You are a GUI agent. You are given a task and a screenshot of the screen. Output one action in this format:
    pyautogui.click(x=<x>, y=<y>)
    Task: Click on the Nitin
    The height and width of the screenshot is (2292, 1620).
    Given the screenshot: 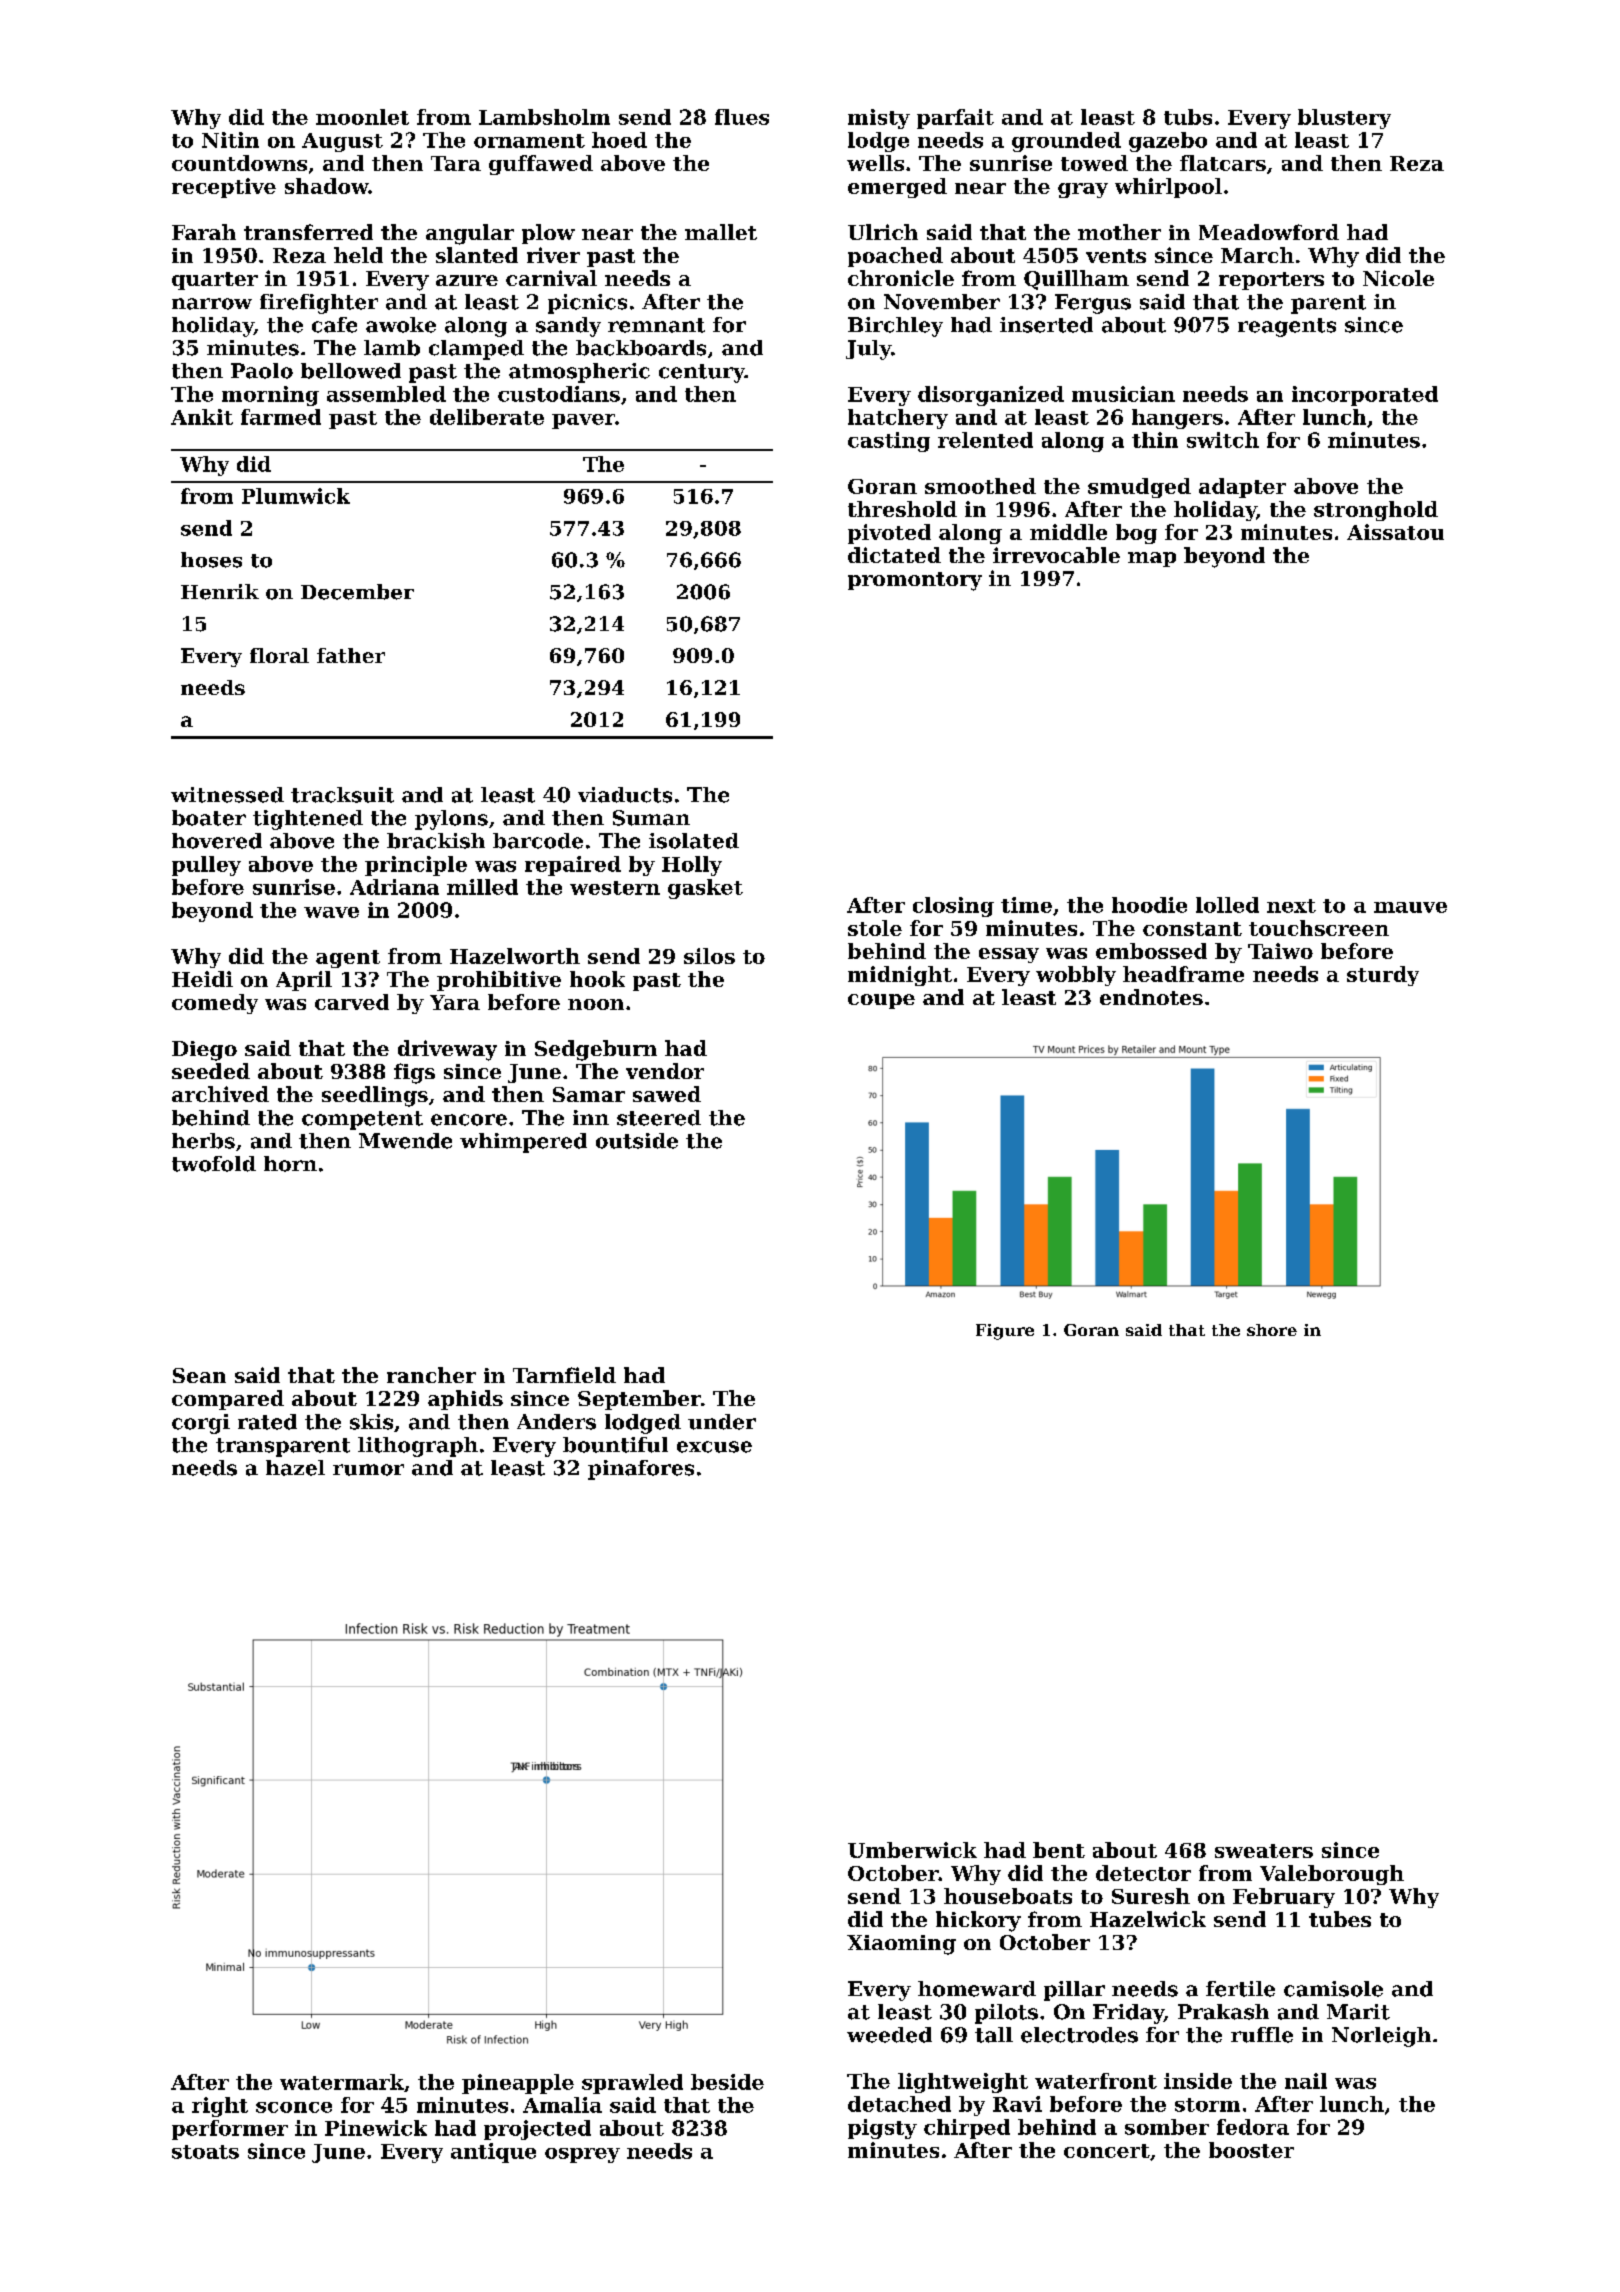 What is the action you would take?
    pyautogui.click(x=230, y=140)
